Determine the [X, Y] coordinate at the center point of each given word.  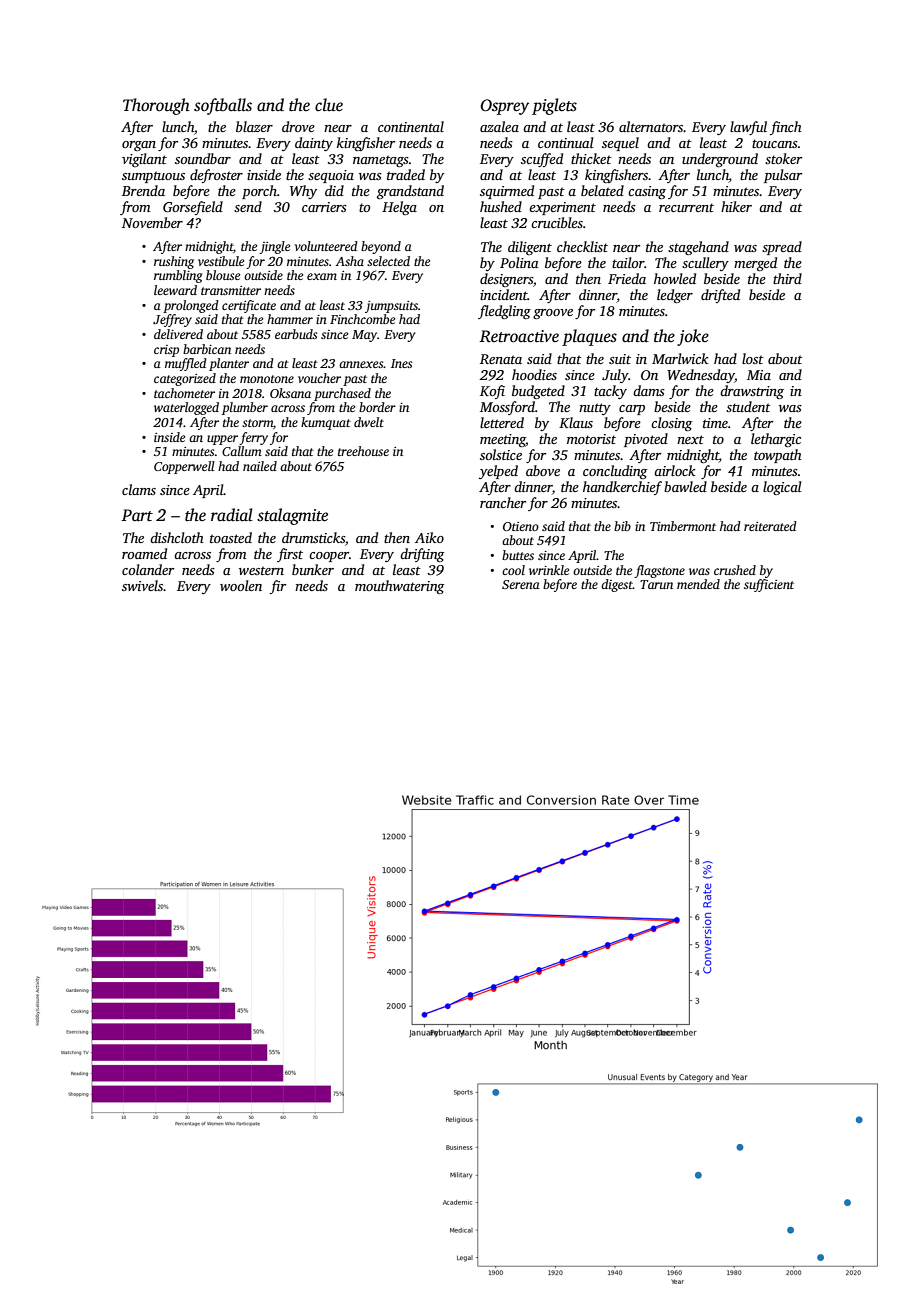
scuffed [542, 160]
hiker [736, 206]
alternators [651, 126]
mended [698, 584]
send [248, 206]
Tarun [656, 584]
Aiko [429, 537]
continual [566, 142]
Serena [521, 584]
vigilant [144, 160]
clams [139, 489]
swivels [142, 585]
